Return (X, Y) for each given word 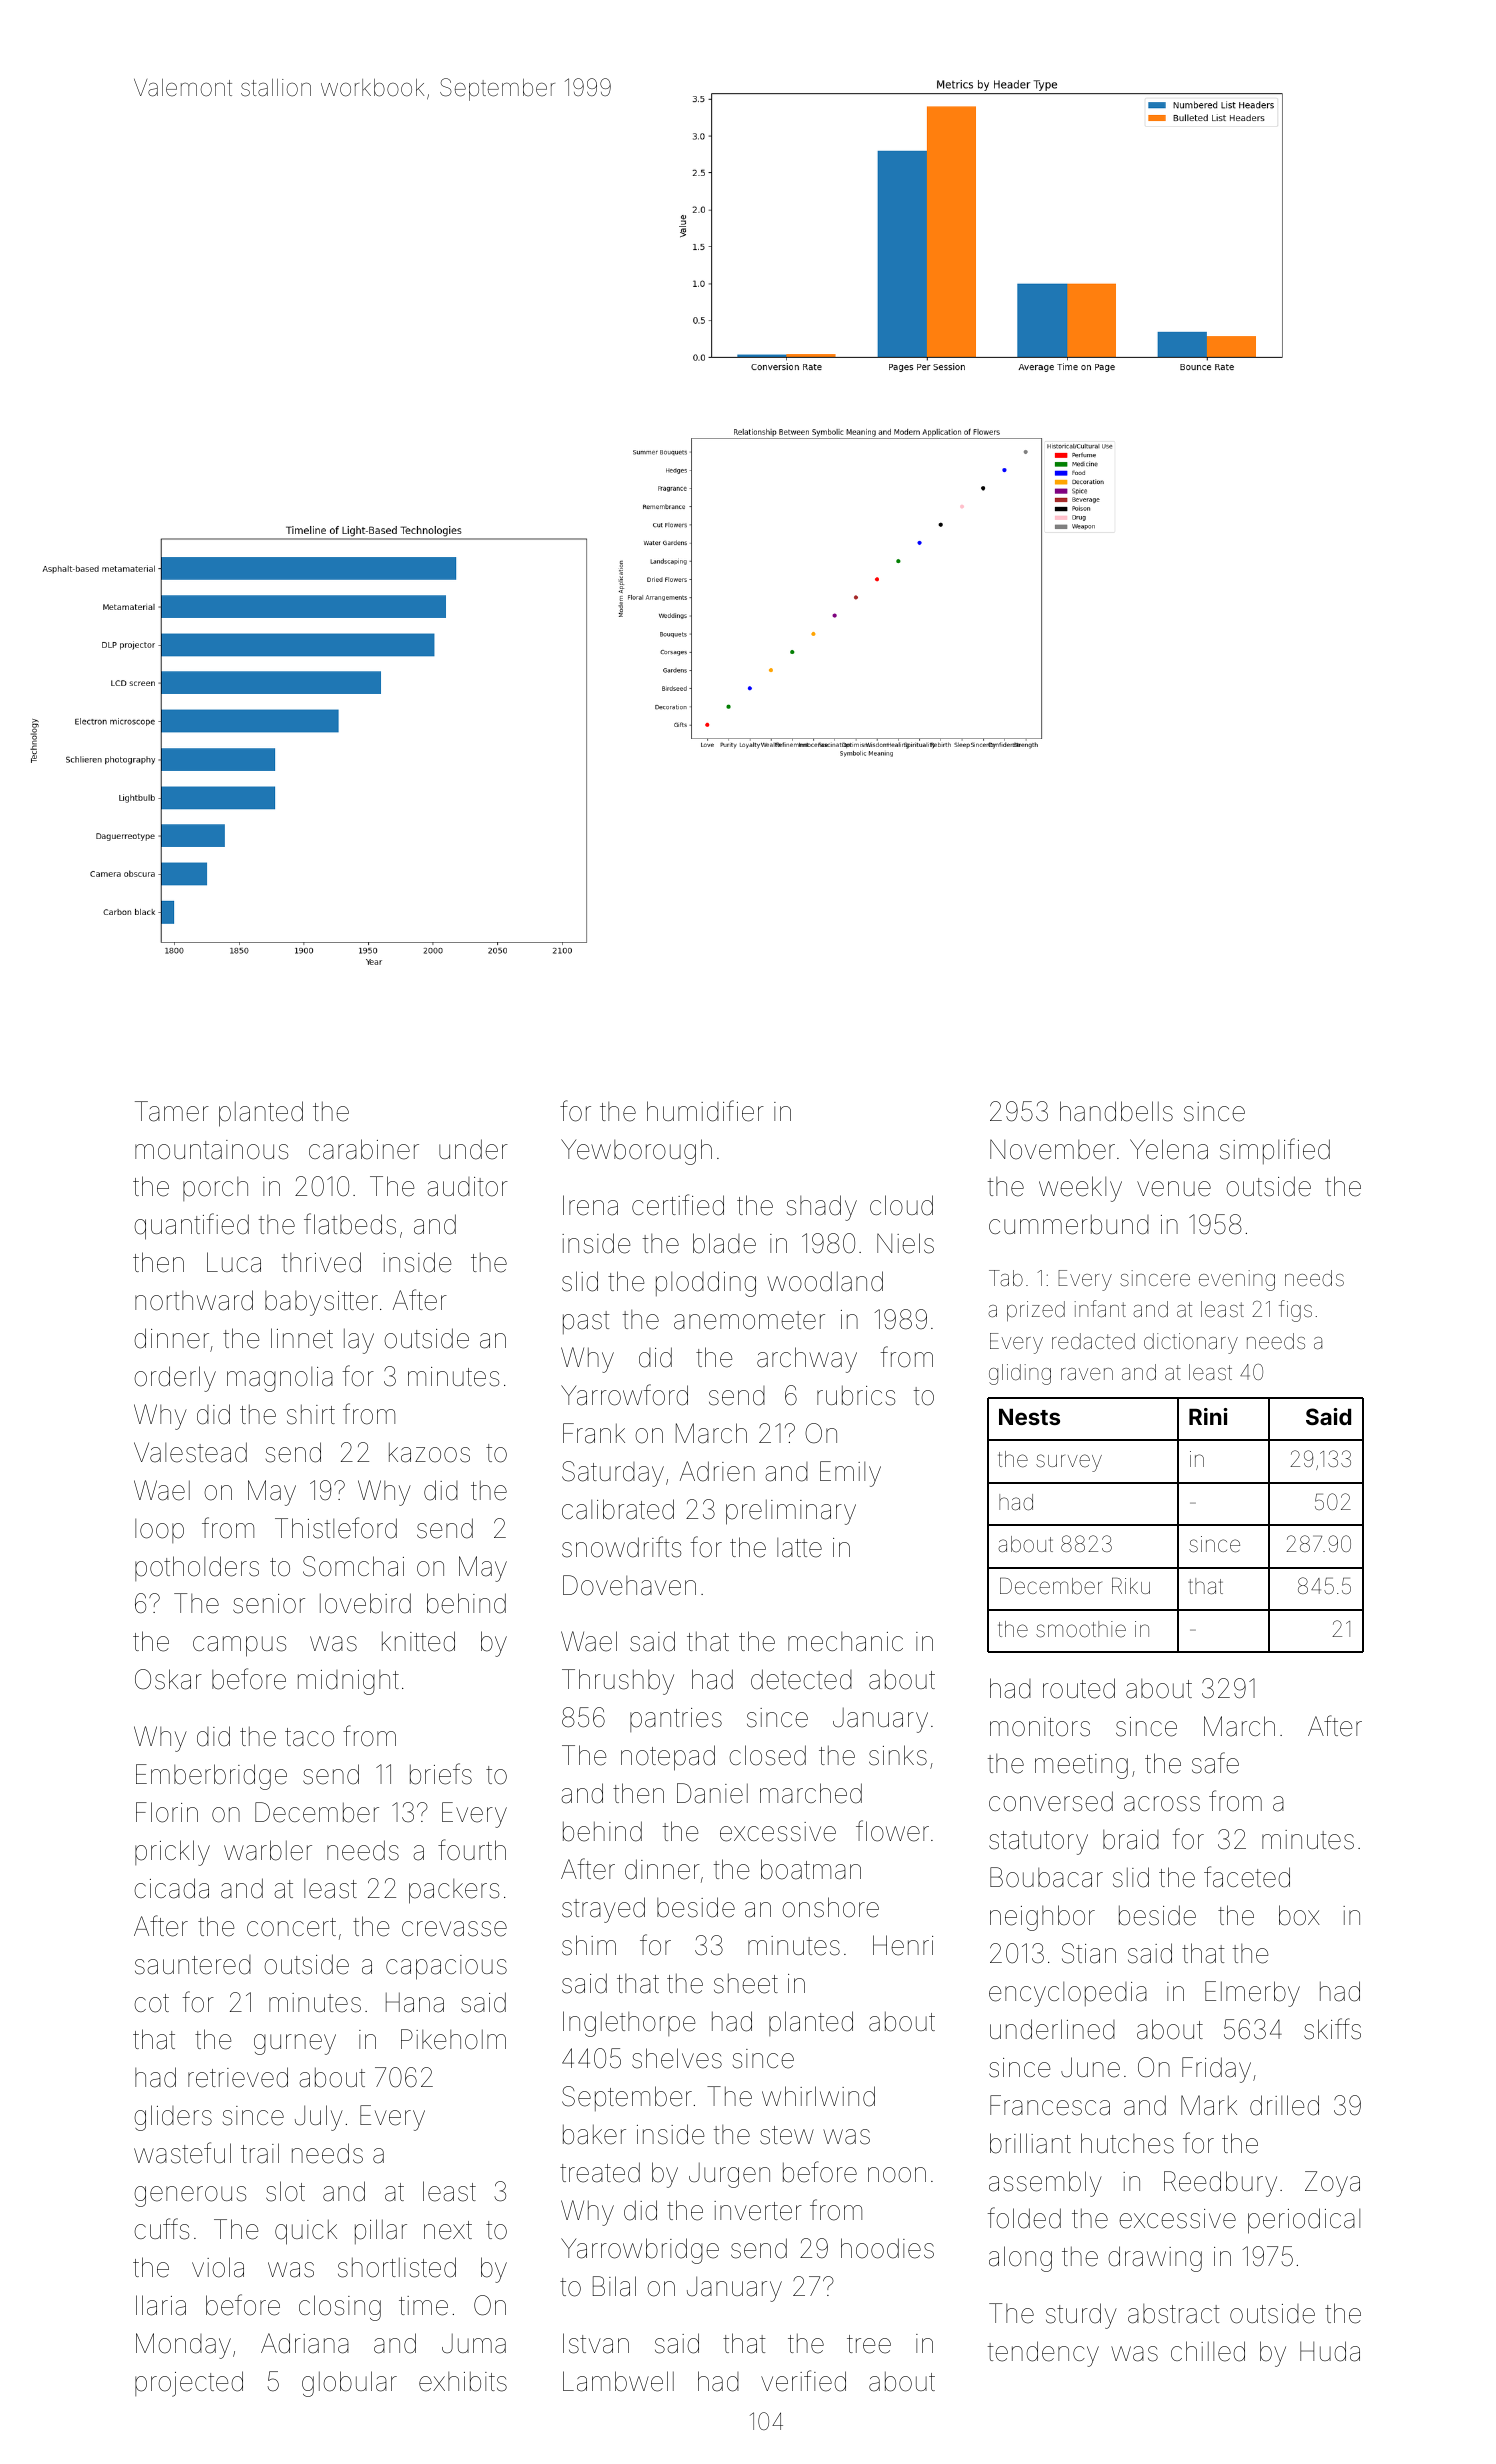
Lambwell (618, 2381)
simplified (1275, 1151)
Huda (1330, 2351)
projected (189, 2384)
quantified (191, 1226)
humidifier (705, 1111)
